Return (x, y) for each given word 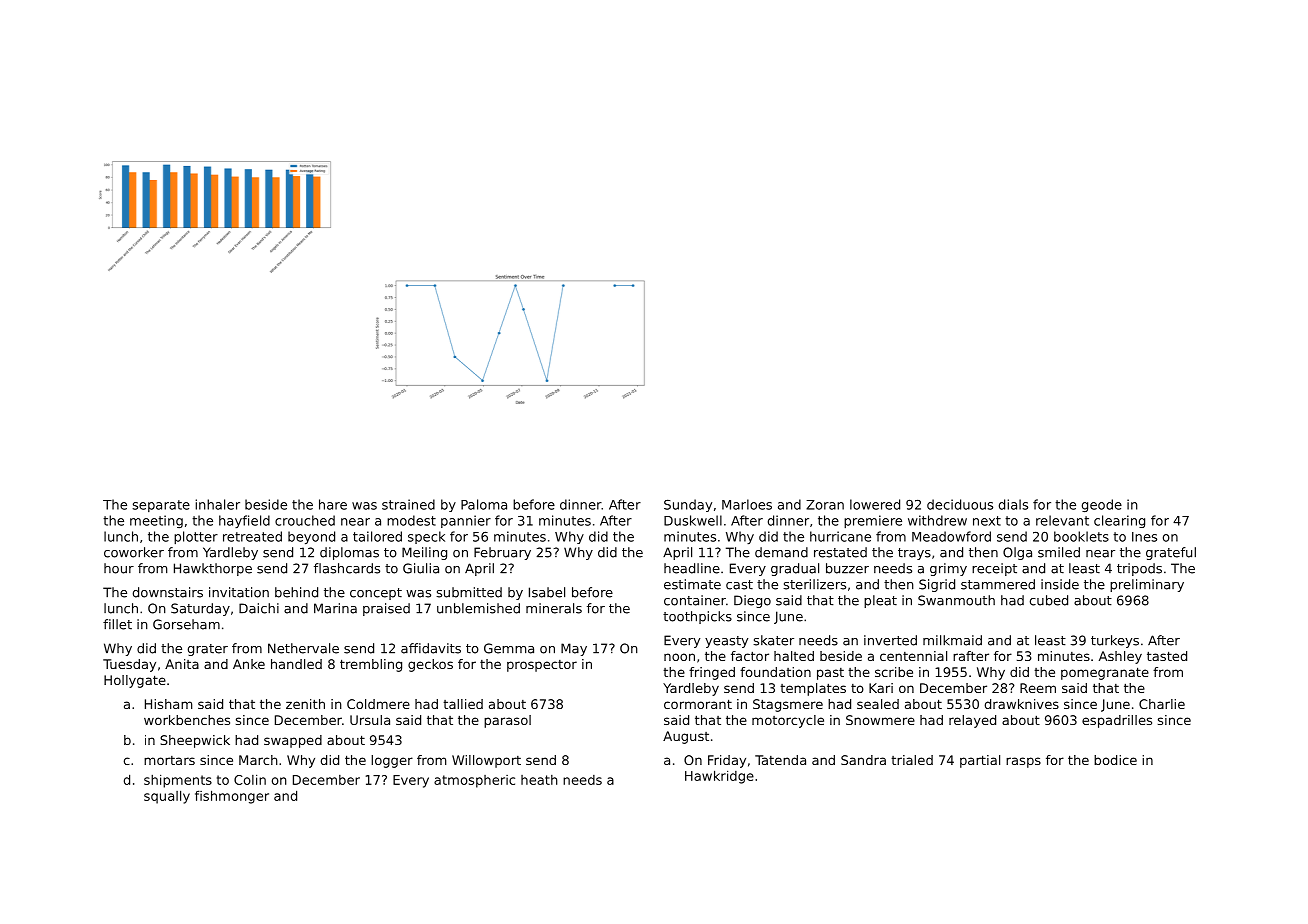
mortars (169, 760)
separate (161, 506)
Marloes (747, 504)
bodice (1115, 760)
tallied (463, 704)
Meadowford (951, 536)
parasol (507, 721)
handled (296, 664)
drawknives (1022, 704)
